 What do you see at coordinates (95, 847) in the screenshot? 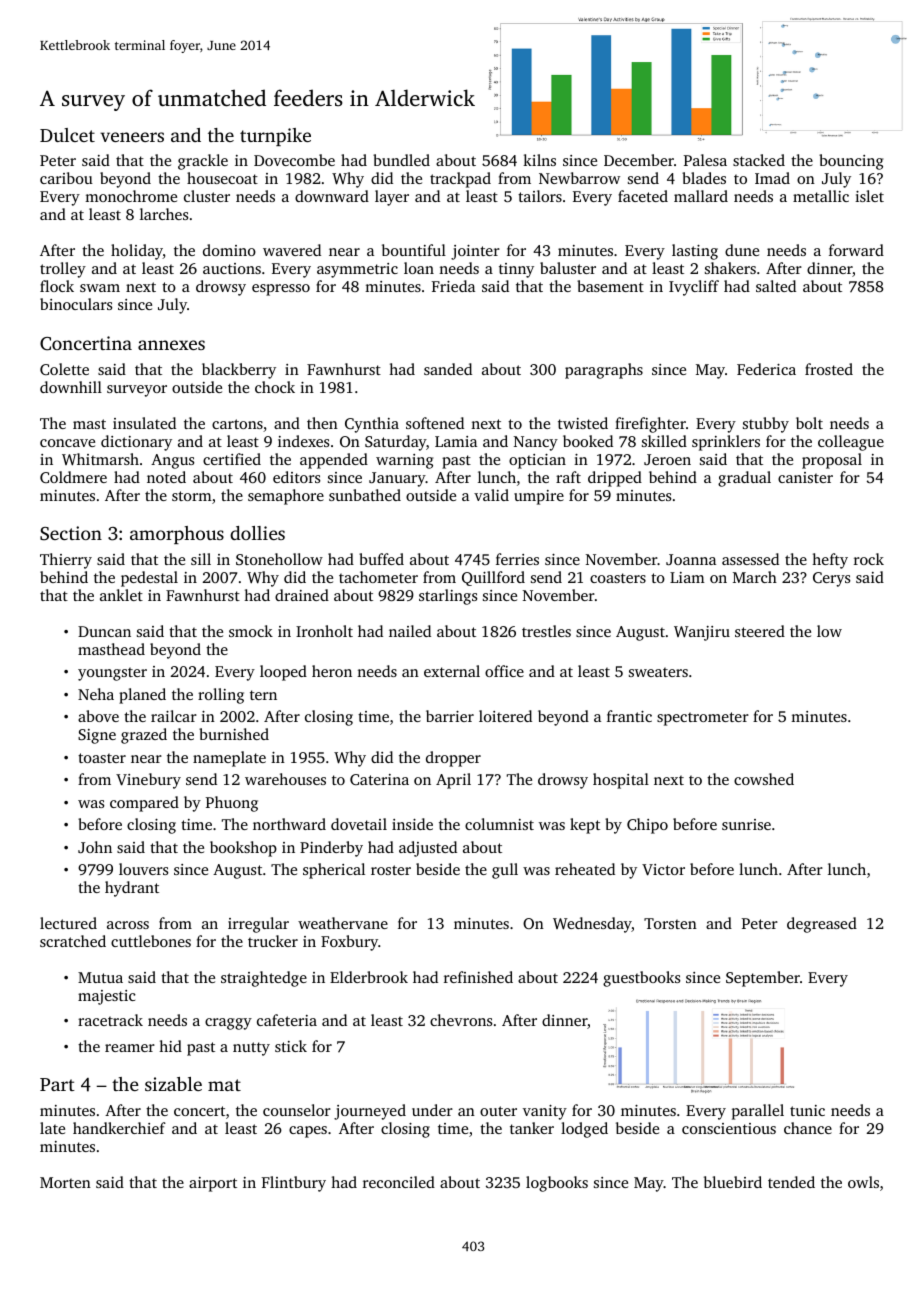
I see `John` at bounding box center [95, 847].
